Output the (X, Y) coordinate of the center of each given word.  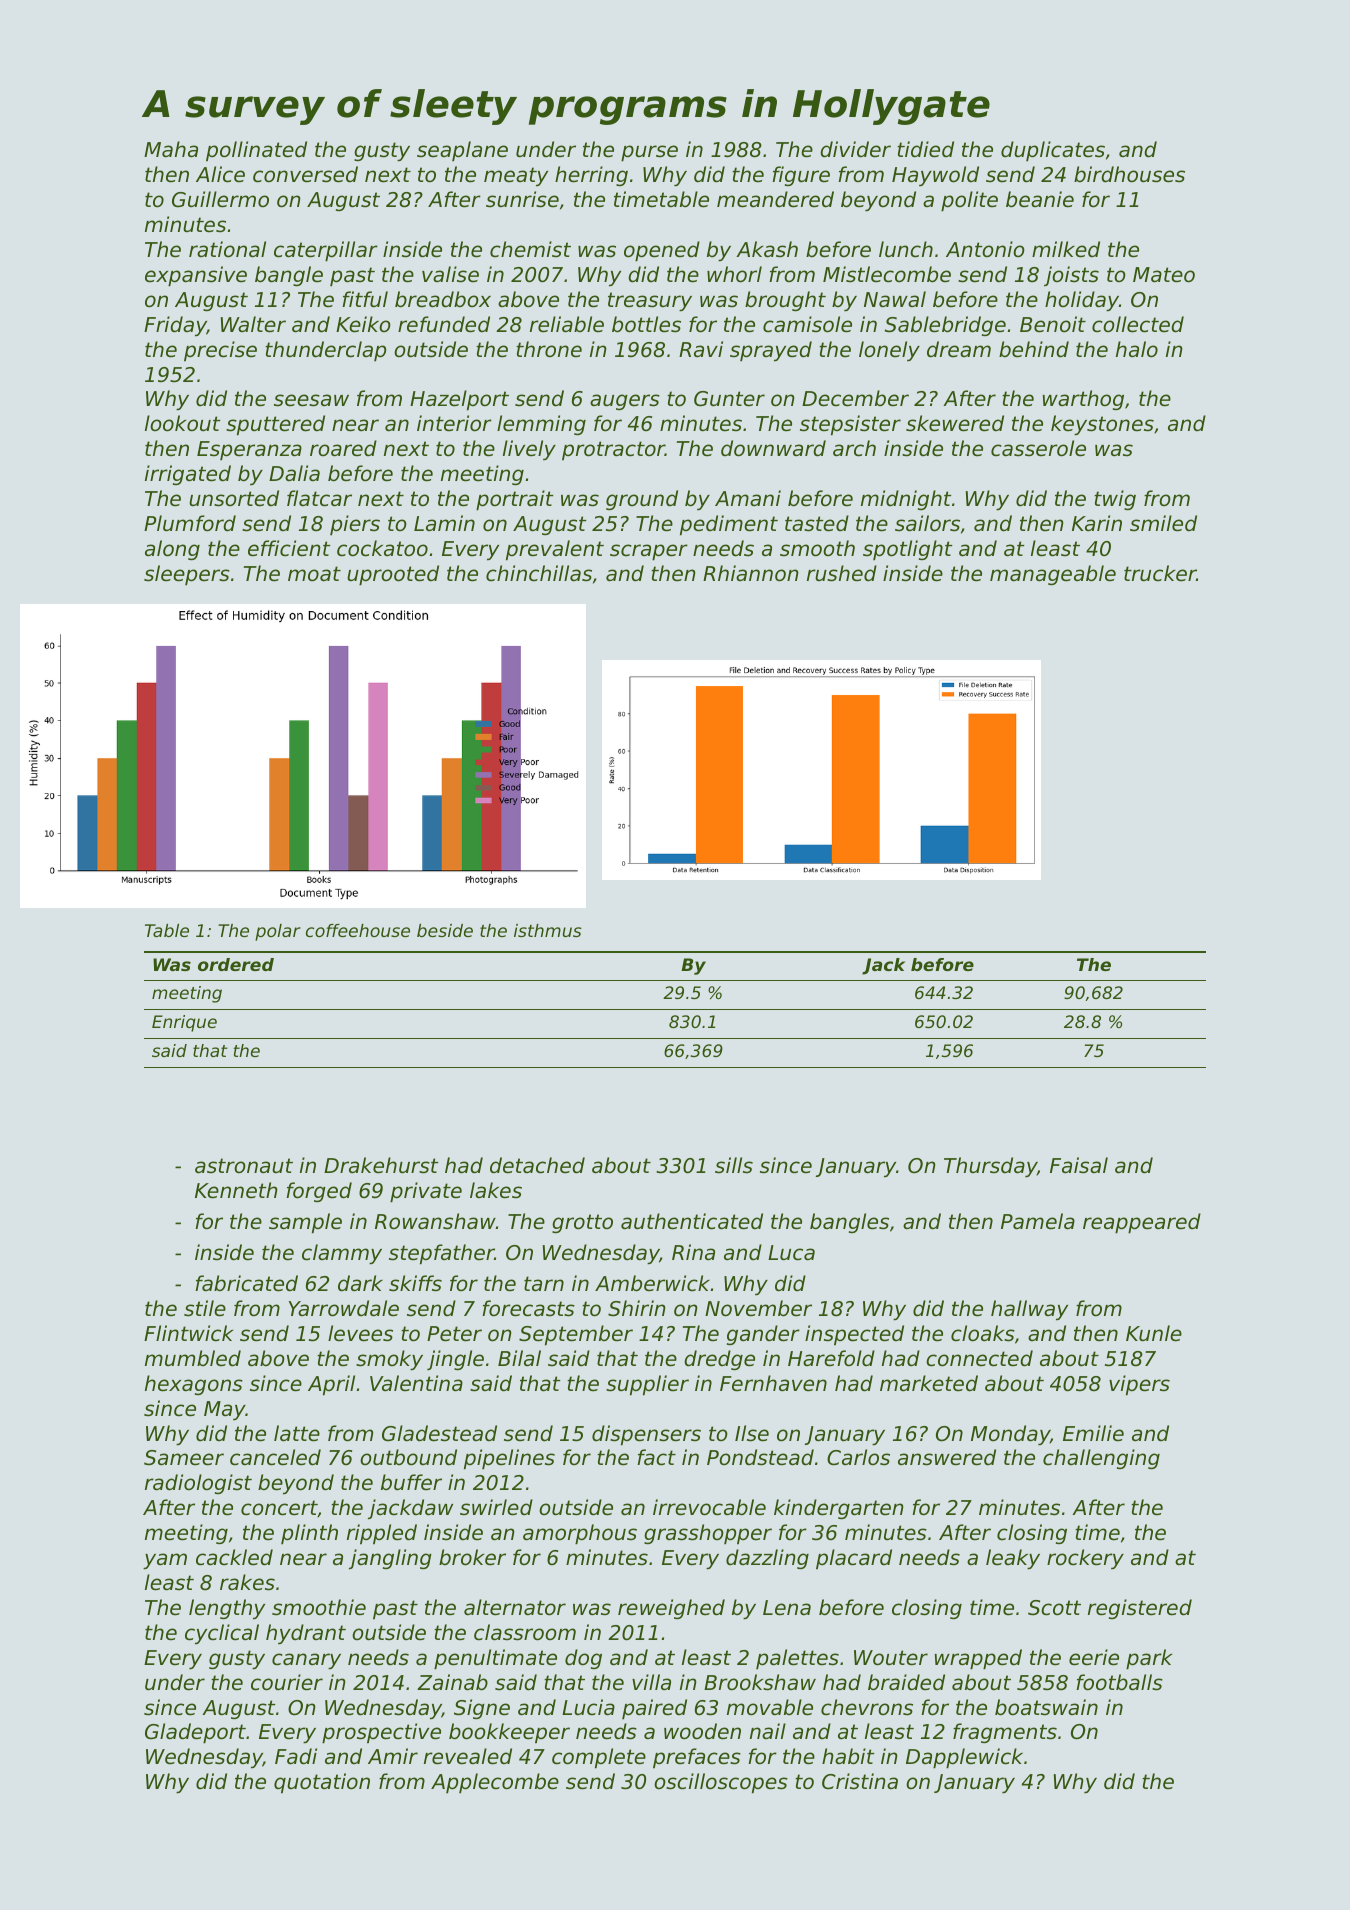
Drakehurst (381, 1165)
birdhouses (1129, 174)
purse (649, 153)
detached (537, 1165)
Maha (171, 149)
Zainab (452, 1682)
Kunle (1154, 1333)
